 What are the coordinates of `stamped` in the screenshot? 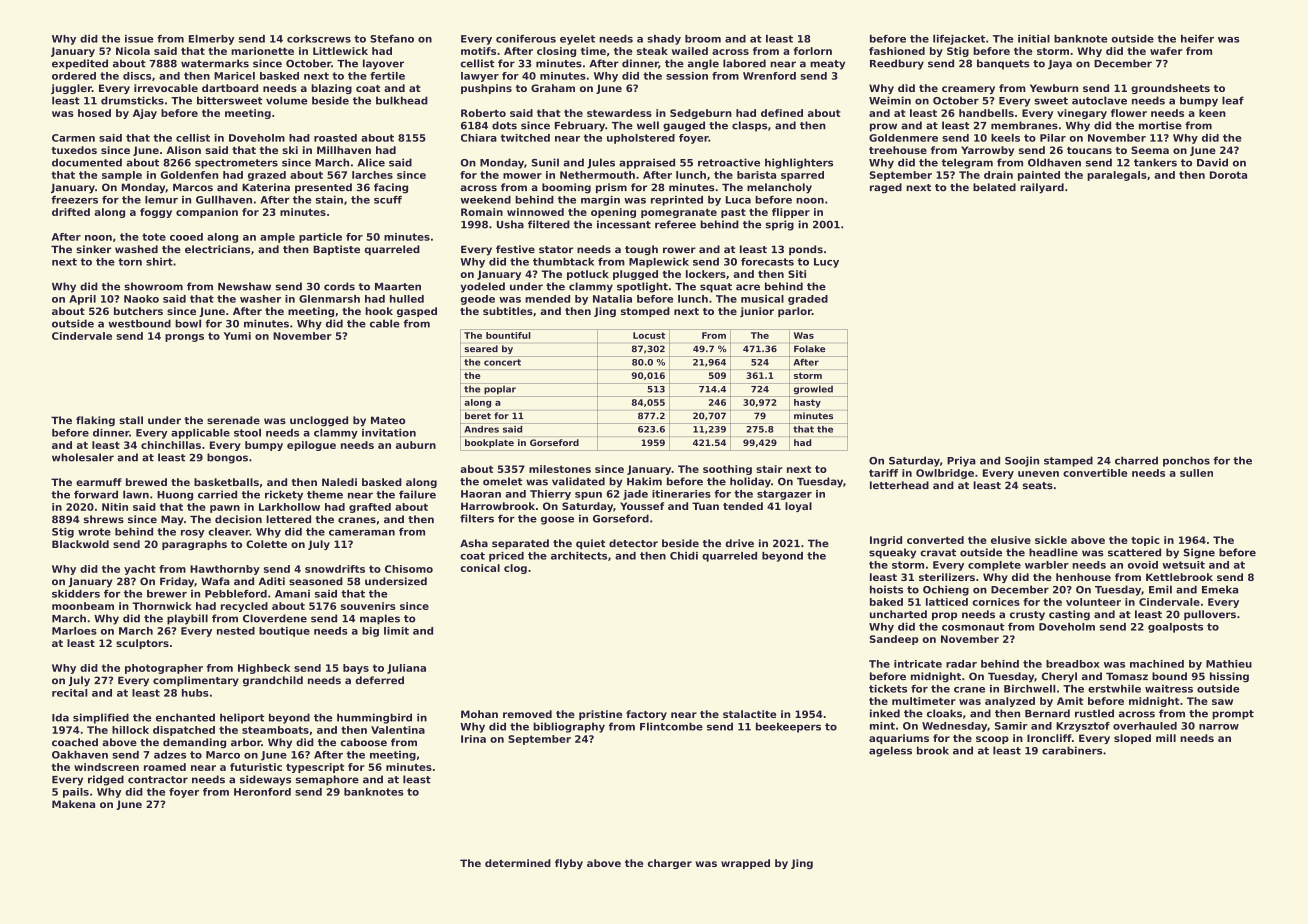 It's located at (1068, 461).
